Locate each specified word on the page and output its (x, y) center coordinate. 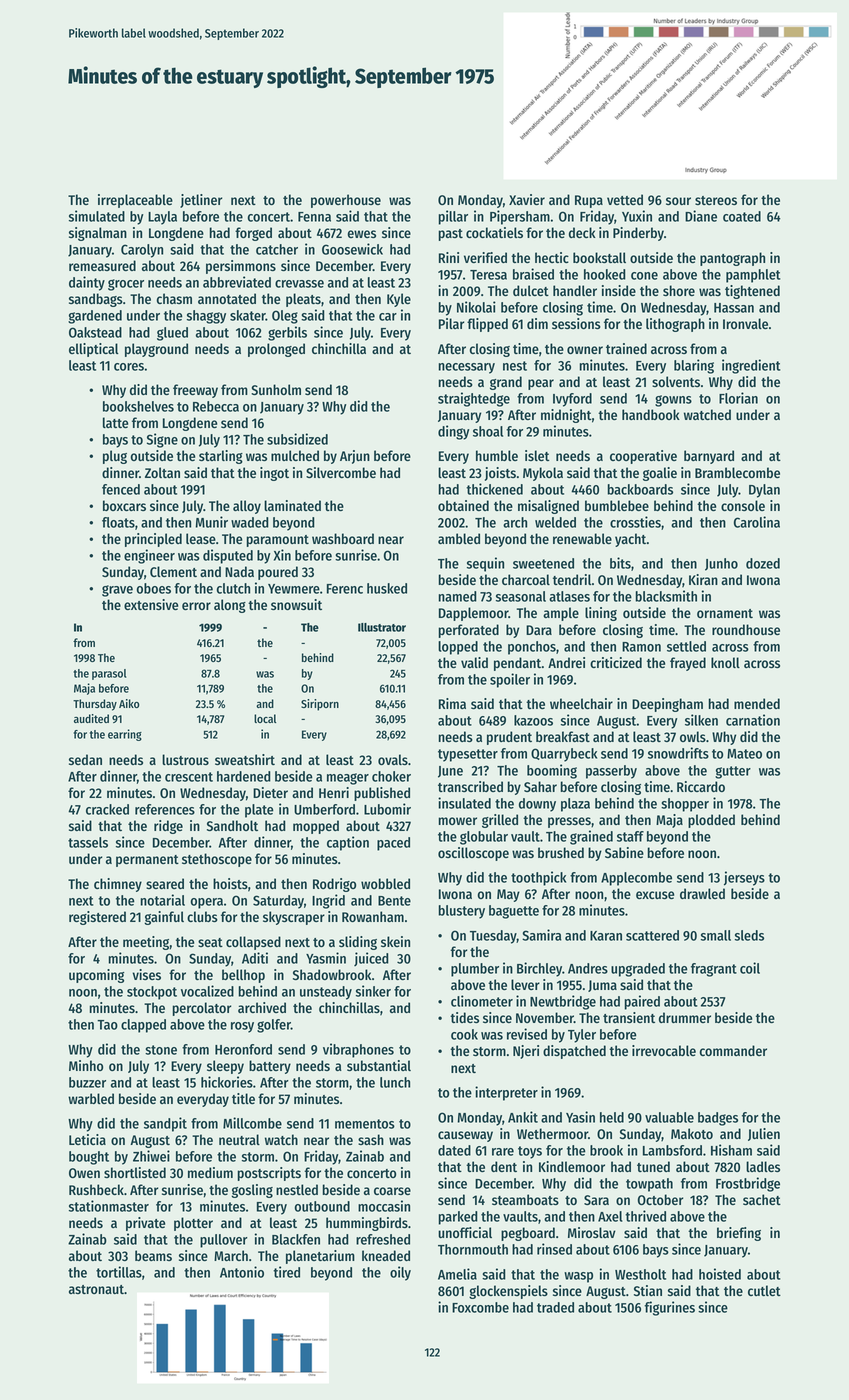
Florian (738, 398)
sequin (485, 564)
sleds (749, 935)
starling (221, 457)
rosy (242, 1027)
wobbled (385, 883)
